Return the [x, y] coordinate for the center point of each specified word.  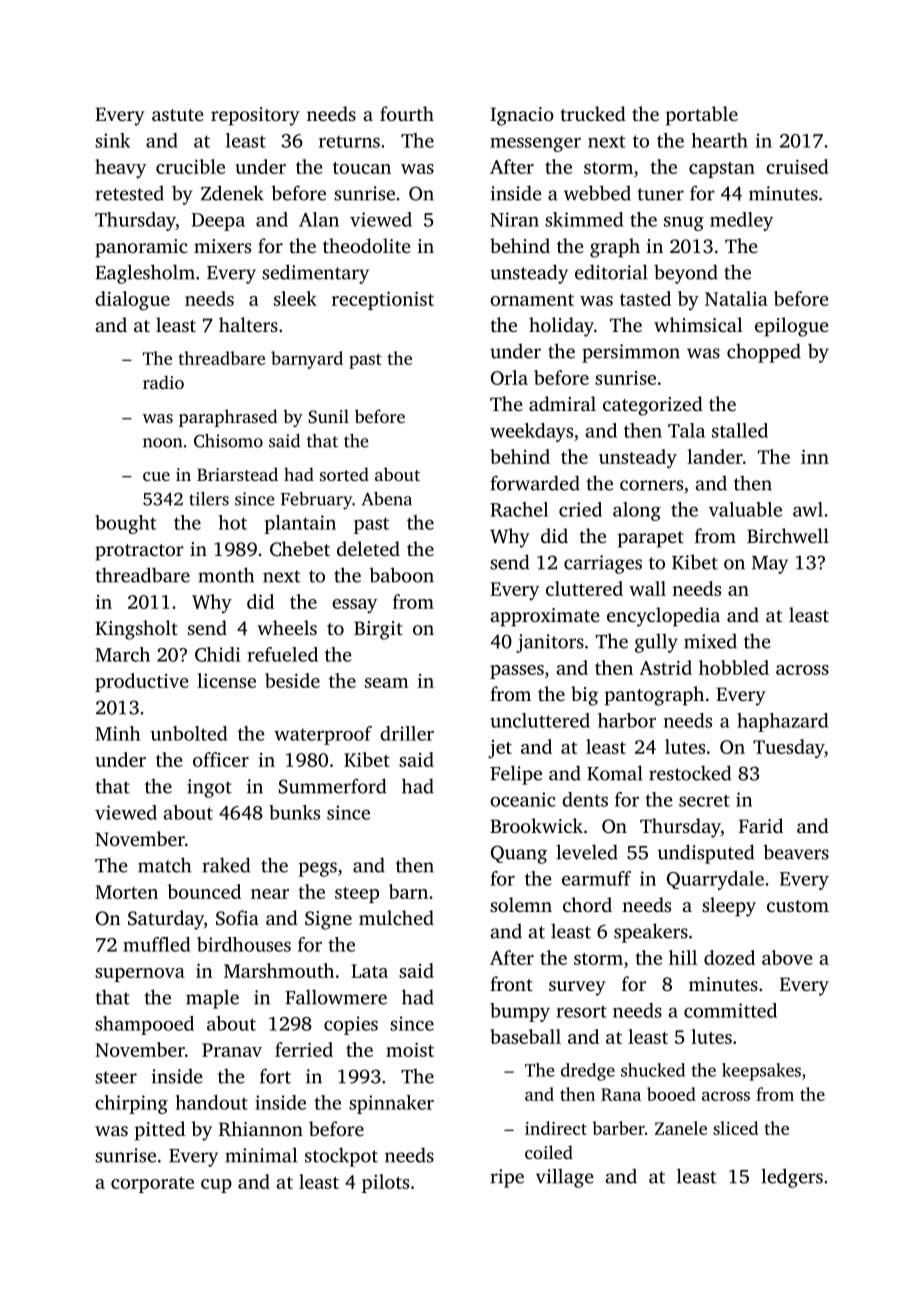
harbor [627, 720]
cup [216, 1186]
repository [255, 116]
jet [500, 749]
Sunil [328, 416]
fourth [407, 113]
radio [163, 382]
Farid [761, 825]
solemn [521, 904]
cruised [797, 166]
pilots [385, 1183]
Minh [117, 733]
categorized [653, 406]
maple [212, 999]
